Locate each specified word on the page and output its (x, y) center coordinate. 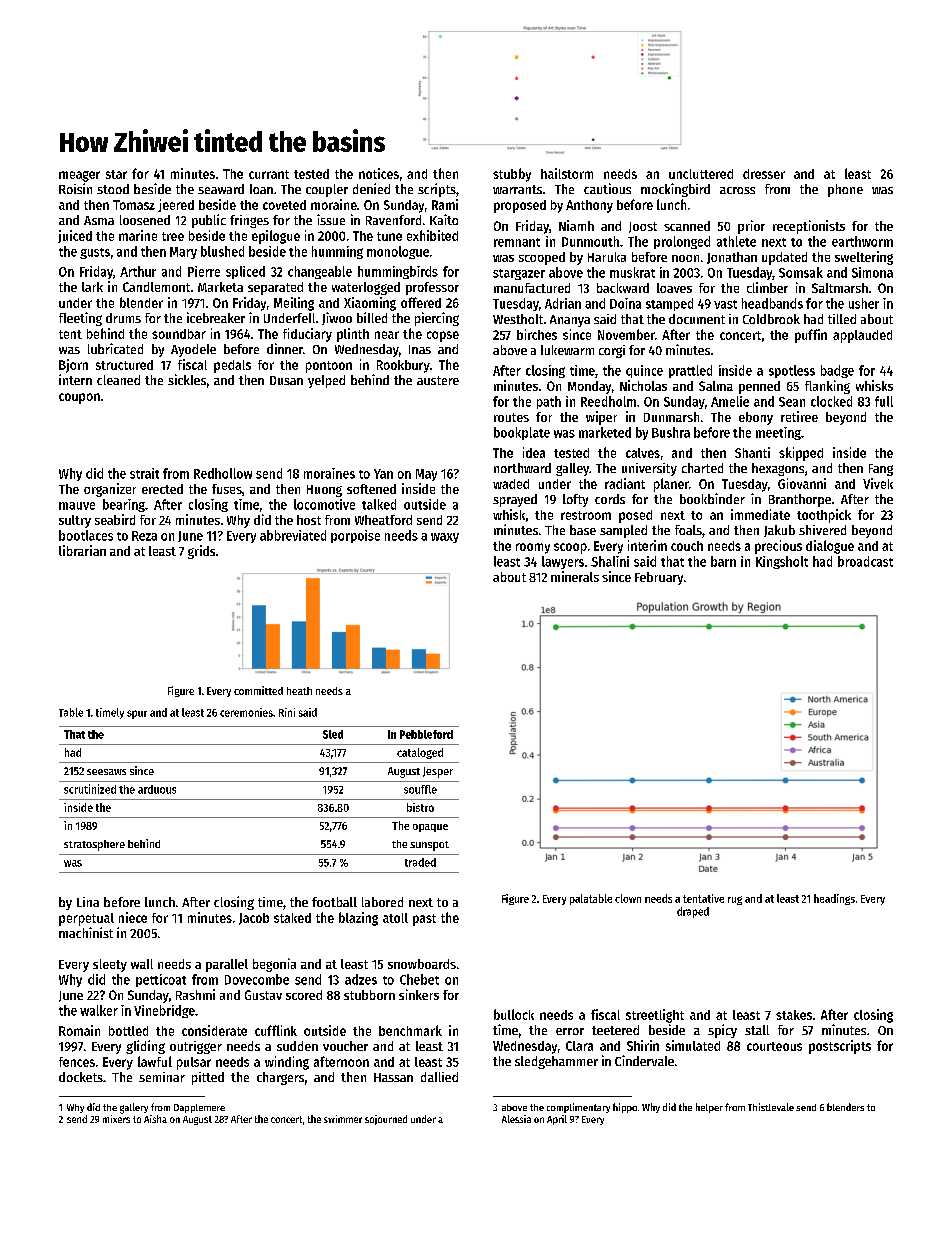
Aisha (155, 1119)
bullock (514, 1014)
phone (845, 190)
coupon (79, 398)
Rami (445, 204)
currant (269, 174)
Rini (287, 712)
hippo (625, 1108)
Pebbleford (426, 734)
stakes (794, 1015)
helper (709, 1108)
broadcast (865, 561)
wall (142, 964)
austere (438, 380)
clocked (831, 401)
